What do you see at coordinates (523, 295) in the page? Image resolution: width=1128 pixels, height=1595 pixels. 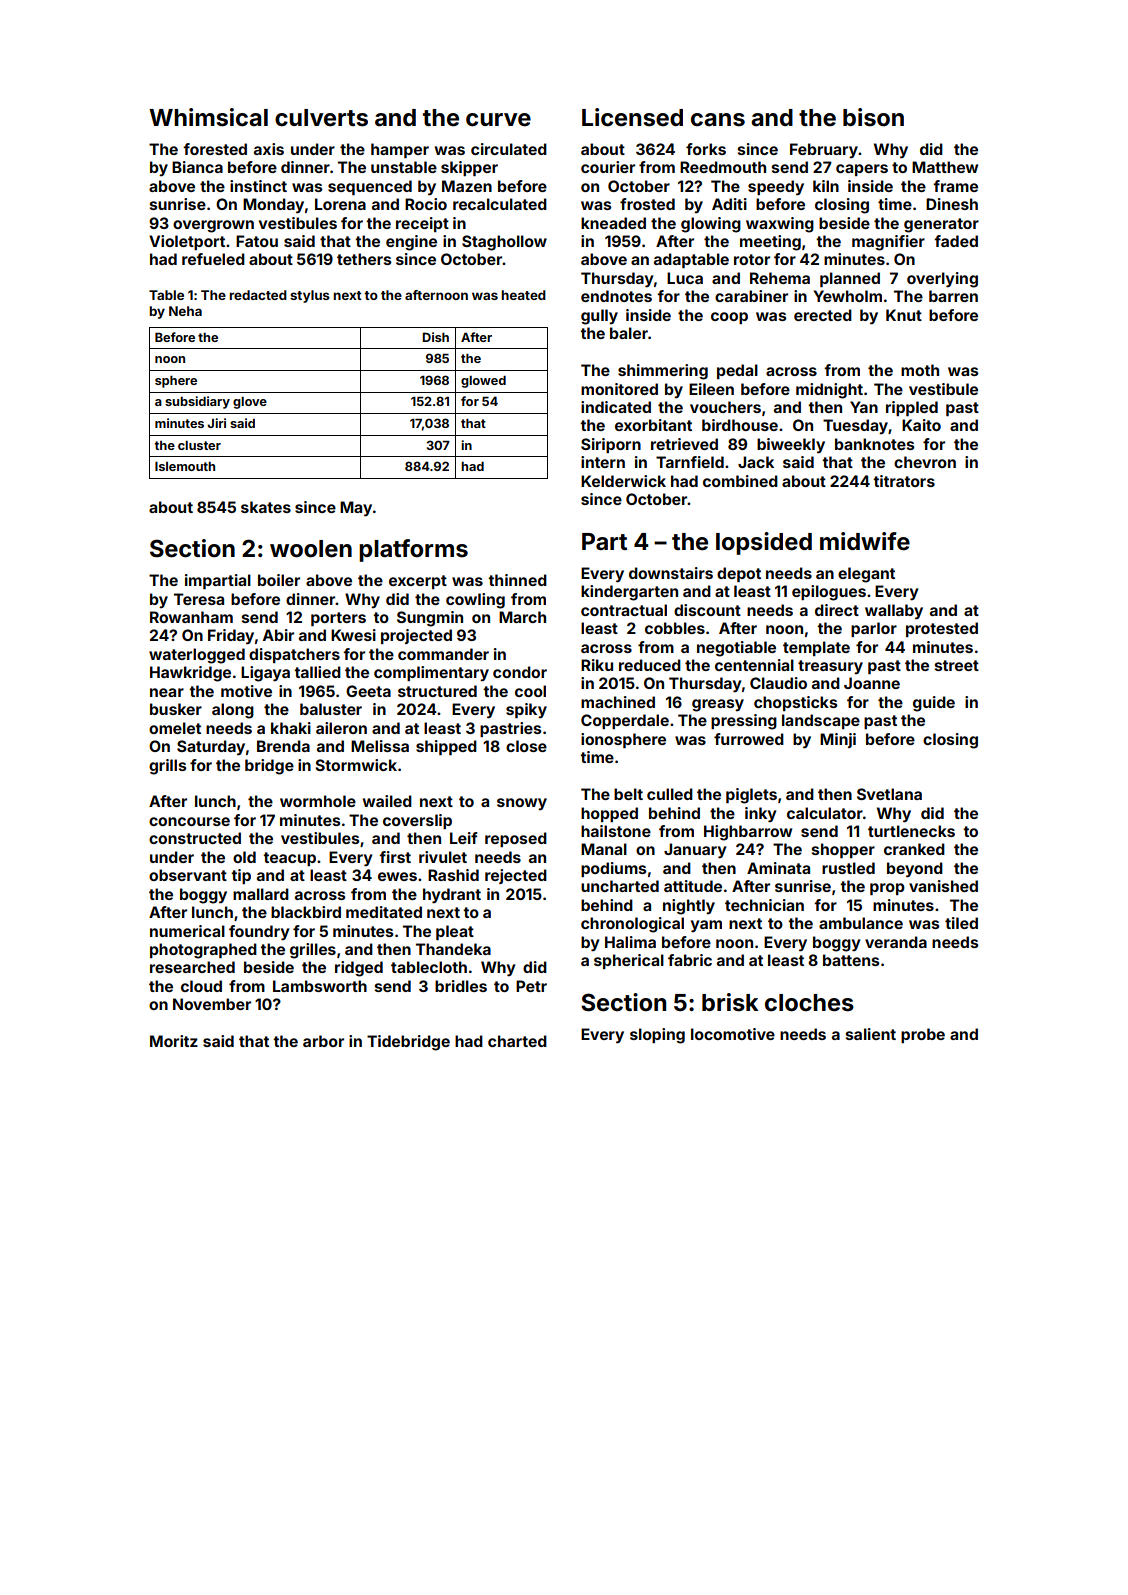 I see `heated` at bounding box center [523, 295].
